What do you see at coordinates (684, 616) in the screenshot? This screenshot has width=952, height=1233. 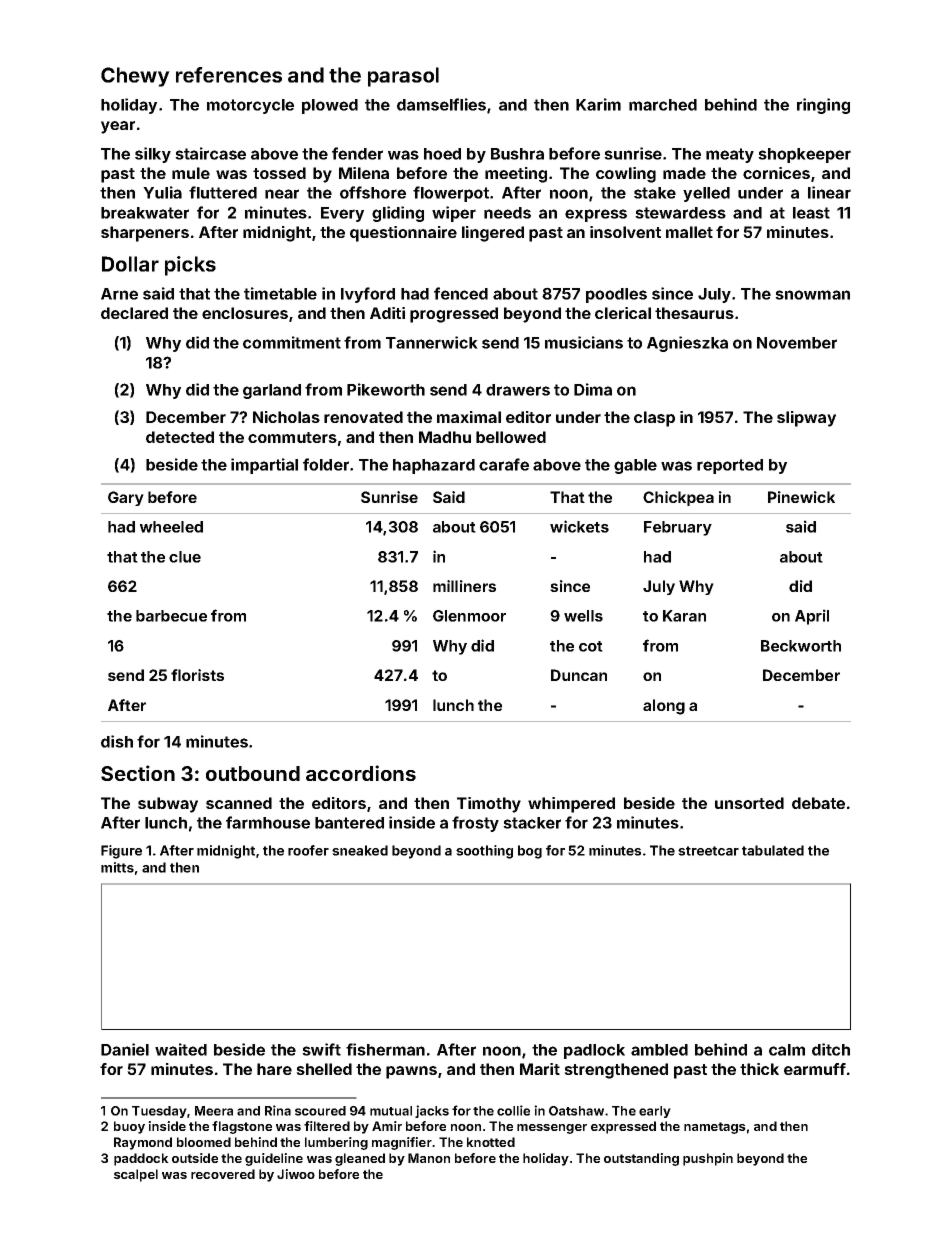 I see `Karan` at bounding box center [684, 616].
